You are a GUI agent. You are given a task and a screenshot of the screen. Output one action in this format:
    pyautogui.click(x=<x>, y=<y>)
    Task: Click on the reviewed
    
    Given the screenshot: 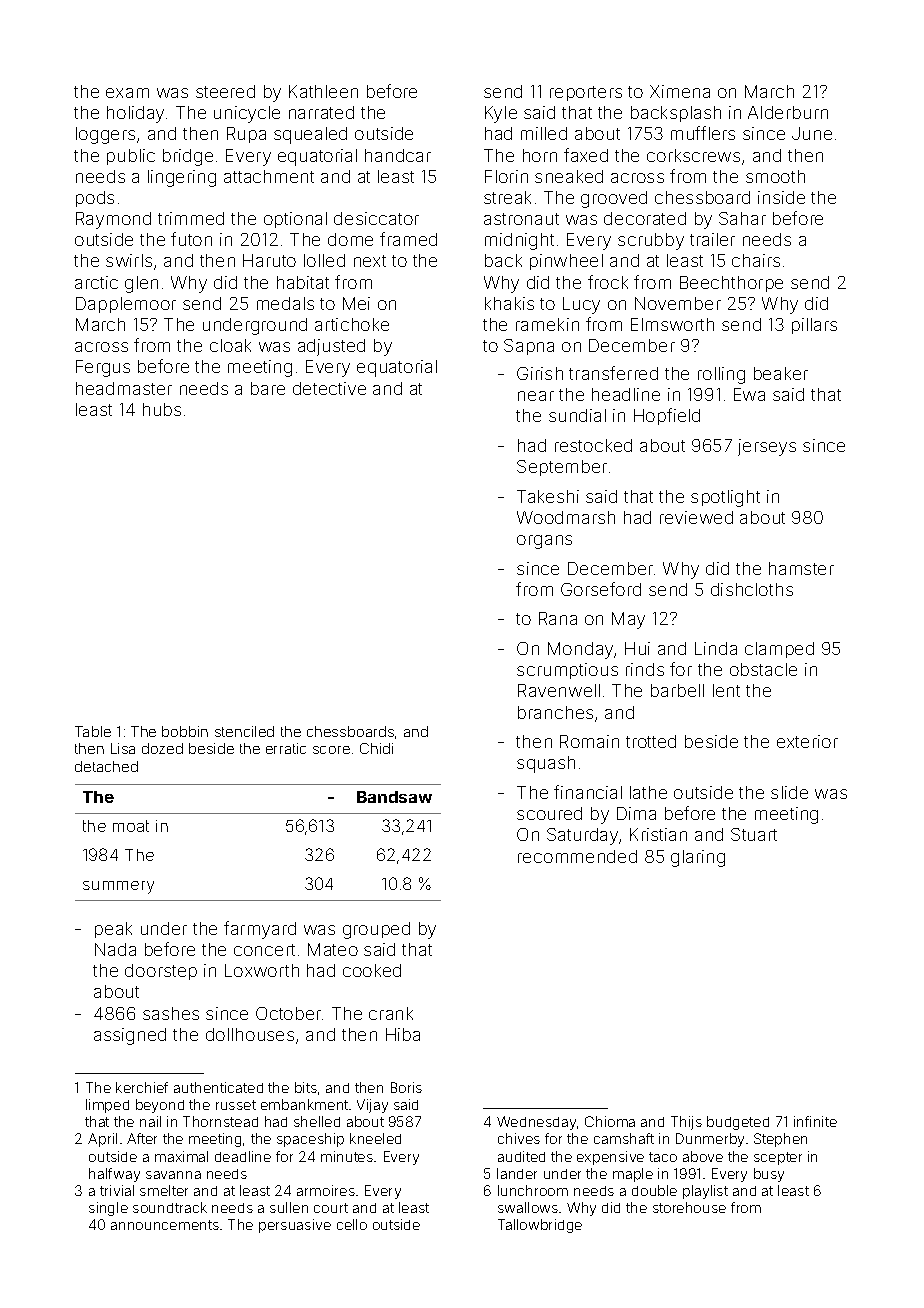 What is the action you would take?
    pyautogui.click(x=696, y=517)
